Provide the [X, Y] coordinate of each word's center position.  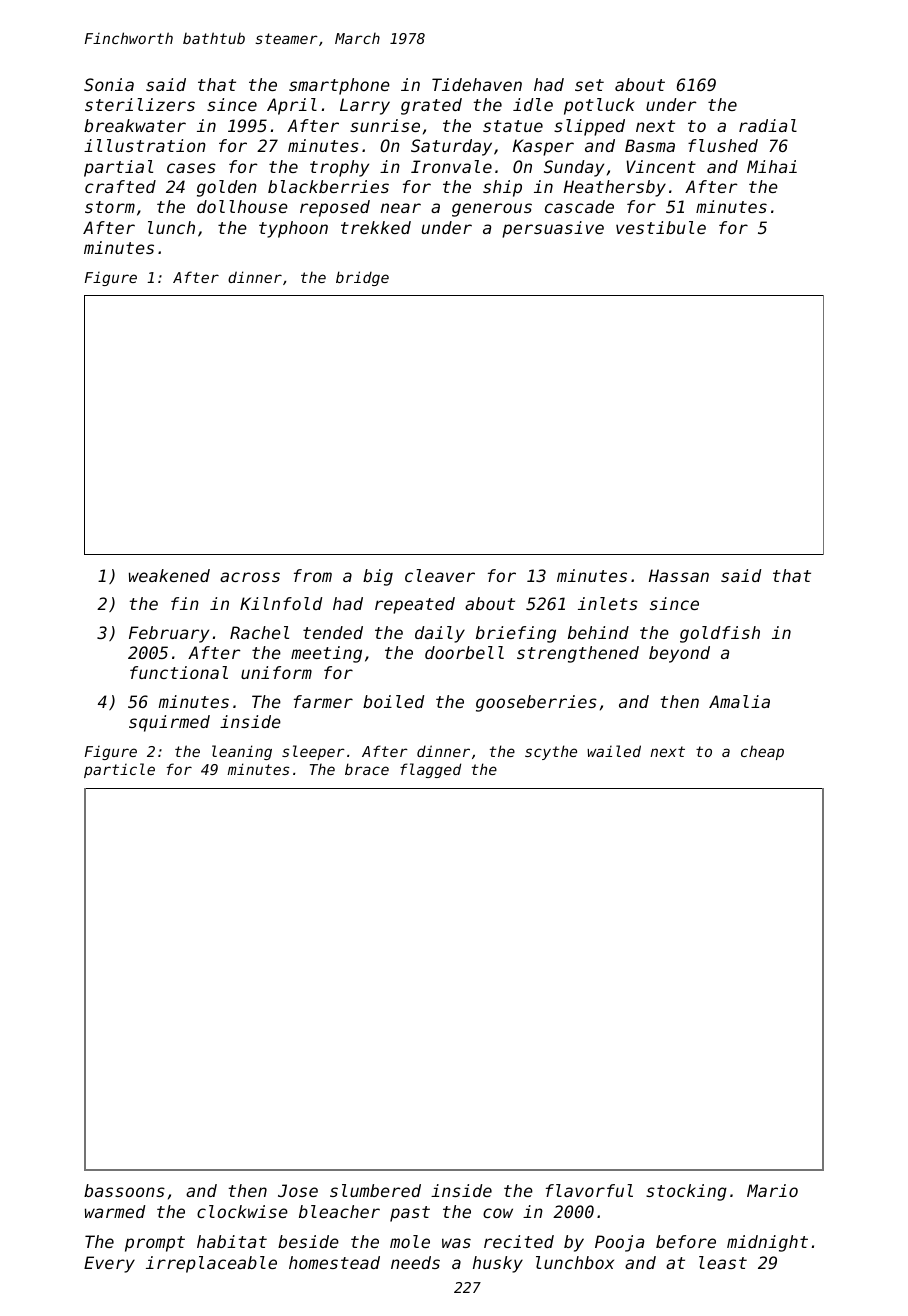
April [292, 106]
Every [109, 1264]
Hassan [679, 575]
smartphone [339, 86]
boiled [394, 701]
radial [768, 125]
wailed [614, 751]
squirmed [169, 723]
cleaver [440, 575]
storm [110, 207]
